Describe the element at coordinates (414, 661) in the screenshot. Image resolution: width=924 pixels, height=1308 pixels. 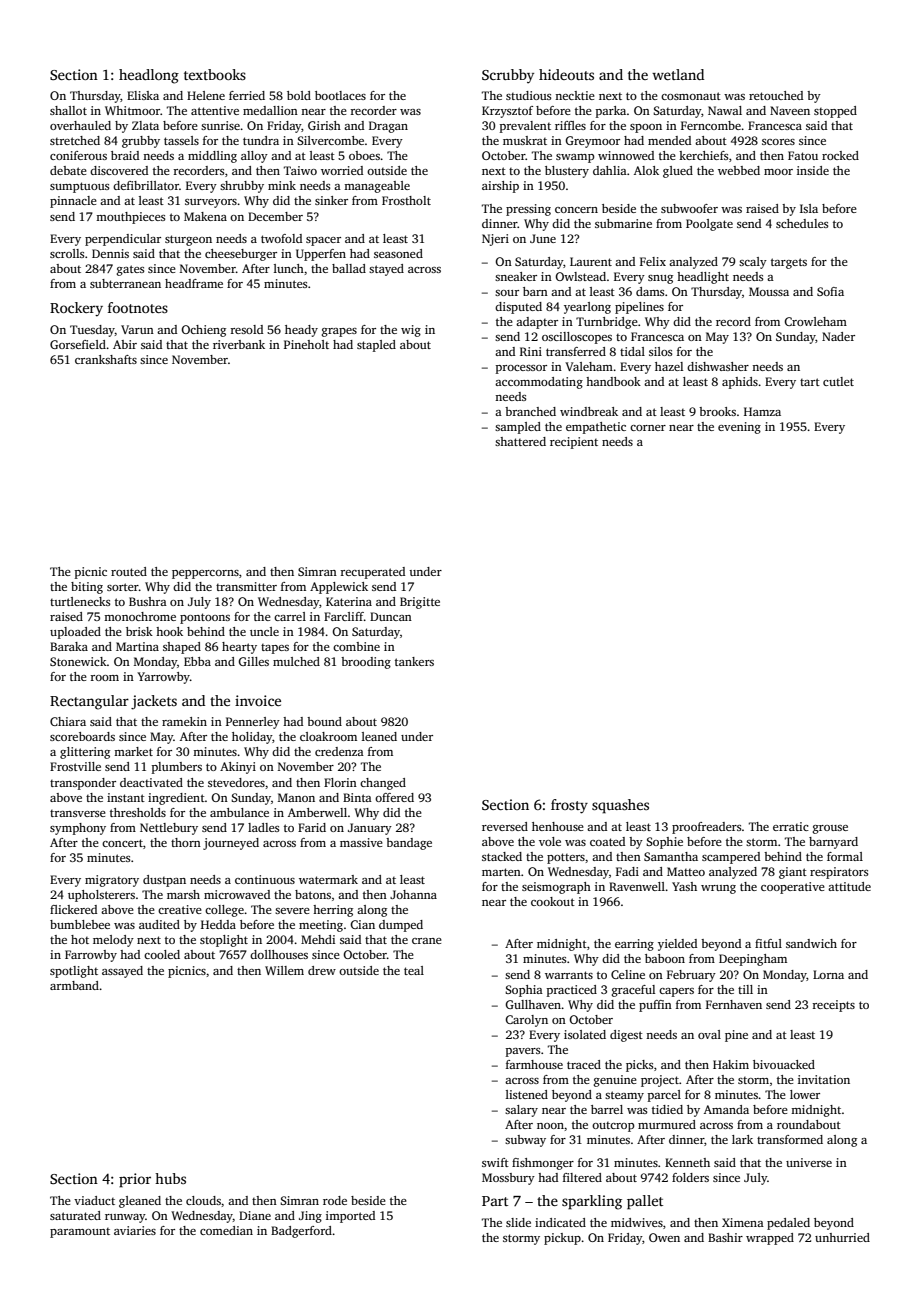
I see `tankers` at that location.
